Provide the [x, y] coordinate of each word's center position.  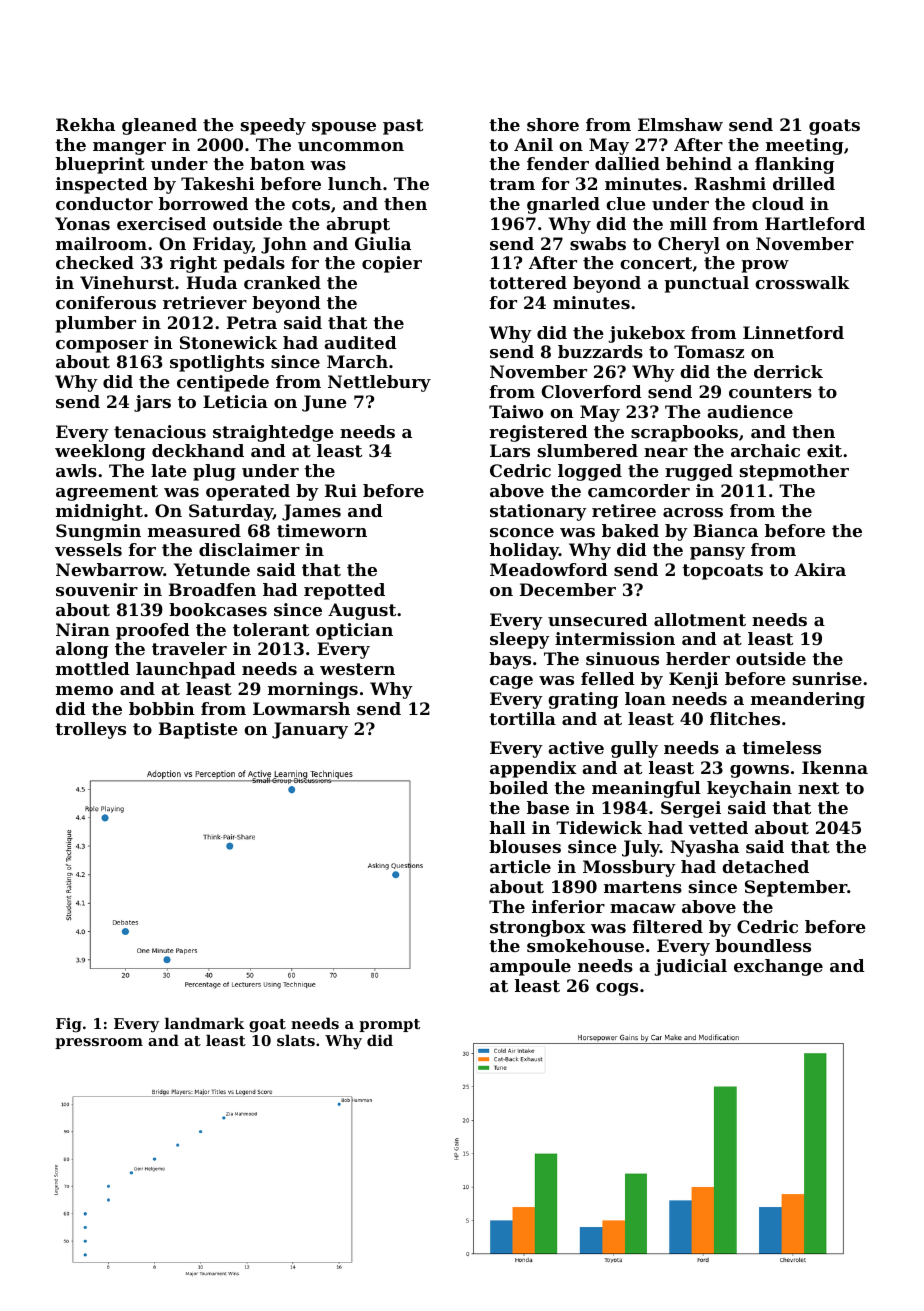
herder [698, 658]
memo [84, 690]
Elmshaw [680, 124]
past [403, 127]
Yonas [82, 223]
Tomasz [709, 351]
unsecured [598, 619]
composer [102, 346]
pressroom [99, 1043]
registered [539, 433]
